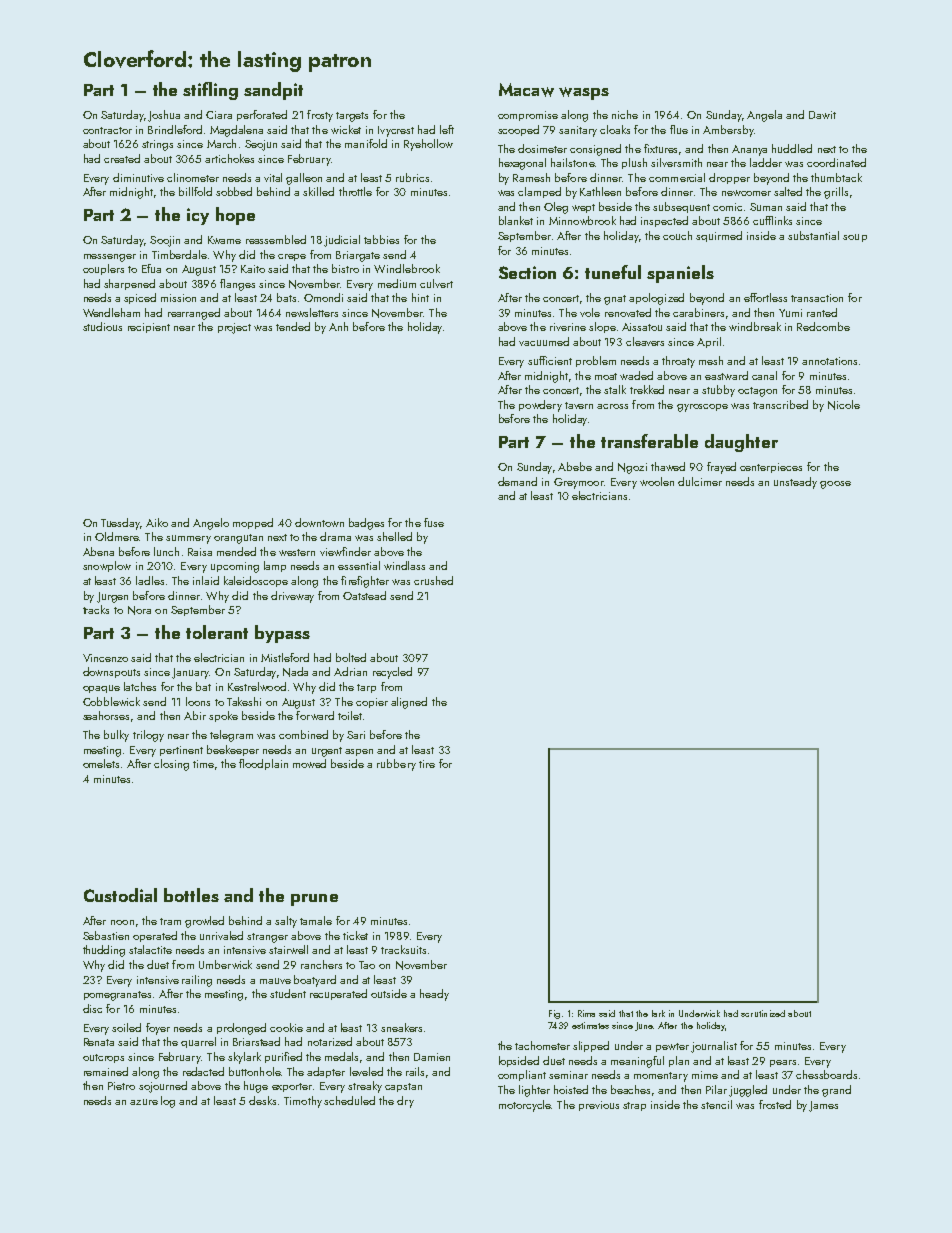  I want to click on Dawit, so click(822, 115).
